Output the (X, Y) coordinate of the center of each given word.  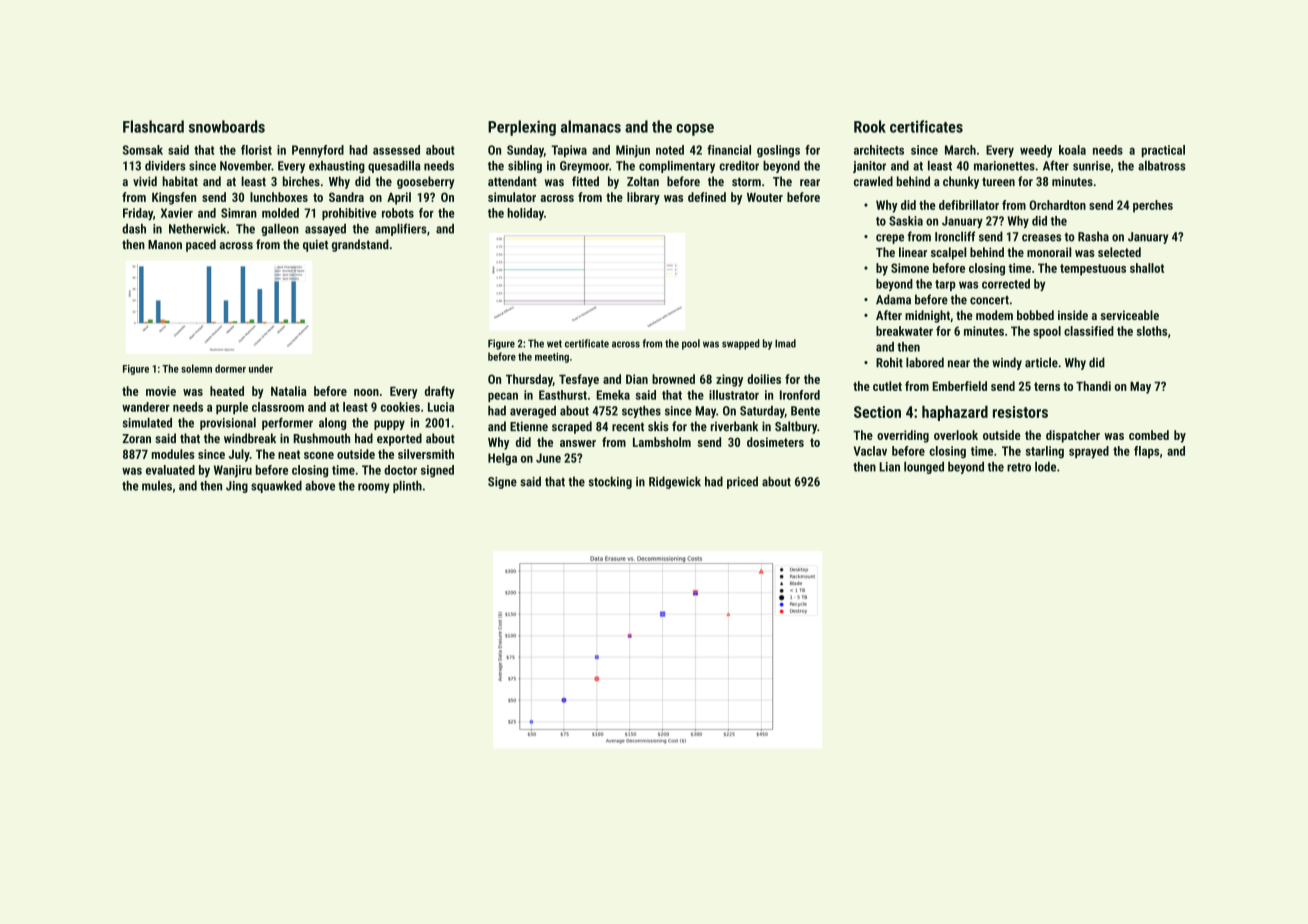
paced (201, 245)
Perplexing (522, 128)
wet (554, 344)
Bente (805, 411)
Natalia (289, 391)
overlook (956, 435)
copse (695, 130)
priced (742, 482)
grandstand (360, 245)
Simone (910, 268)
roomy (374, 488)
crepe (890, 239)
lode (1045, 467)
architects (879, 150)
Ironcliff (955, 236)
